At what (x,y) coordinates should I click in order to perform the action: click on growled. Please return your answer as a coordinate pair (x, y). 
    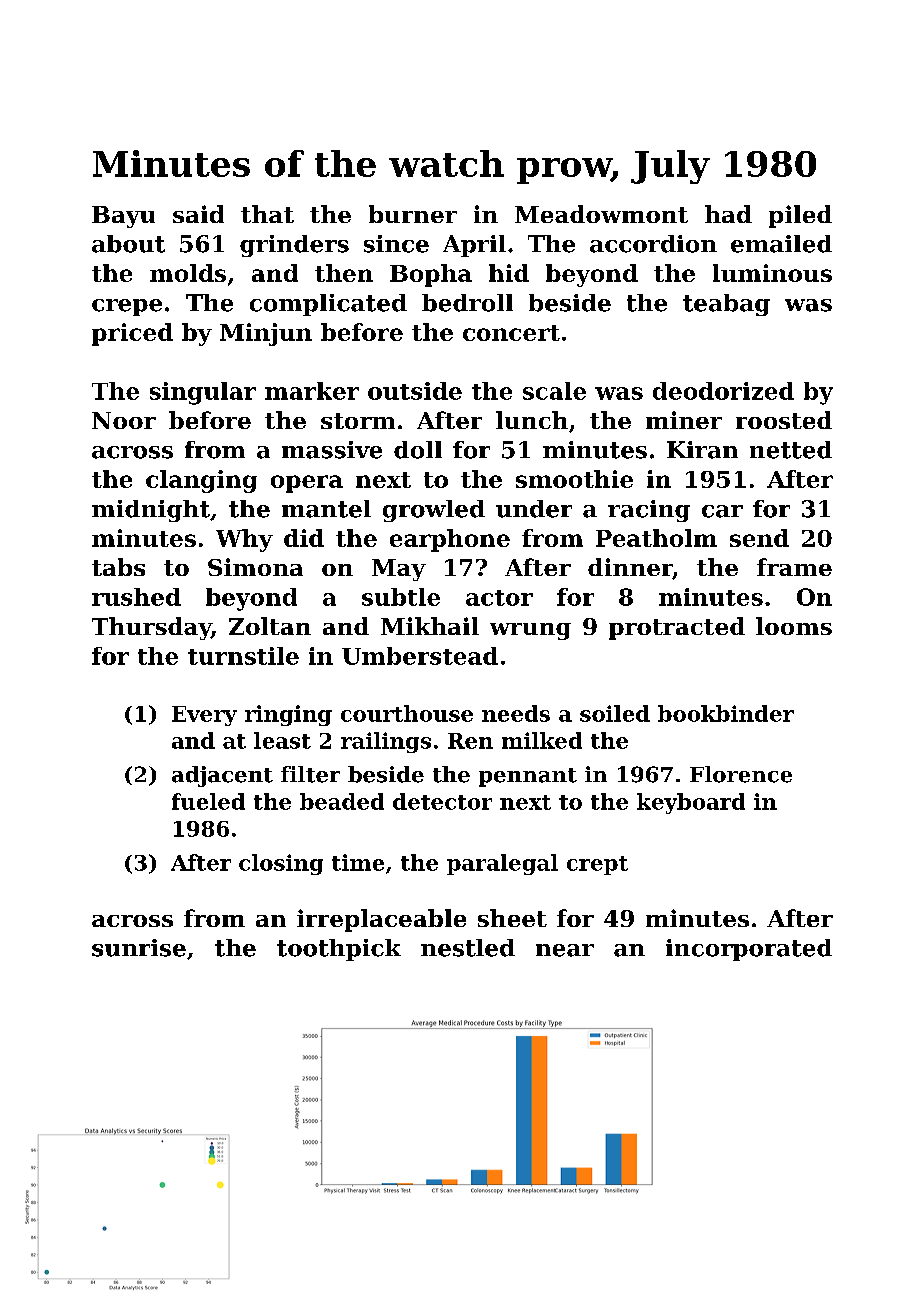
    Looking at the image, I should click on (434, 511).
